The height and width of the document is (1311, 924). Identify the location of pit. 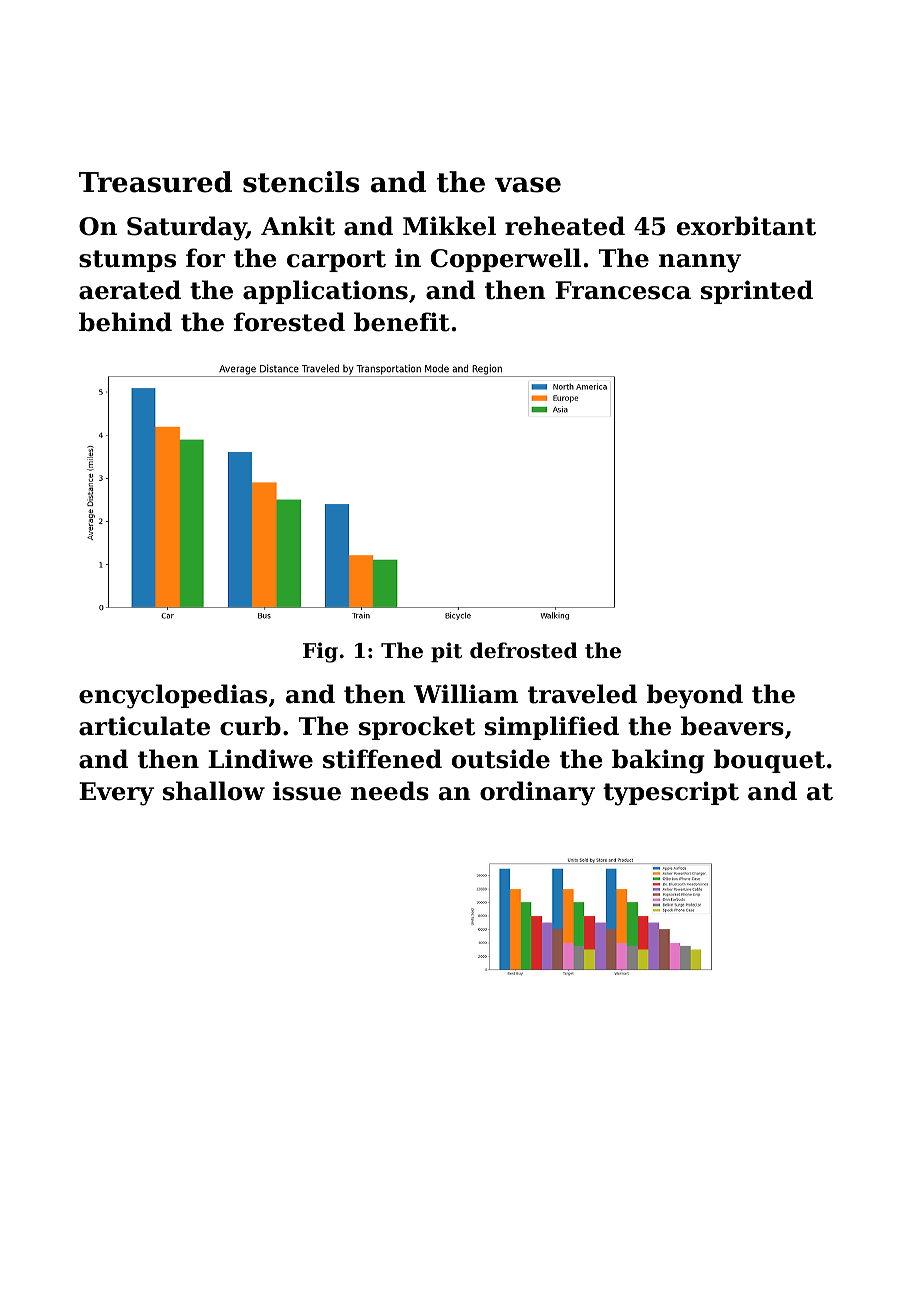
(446, 652).
